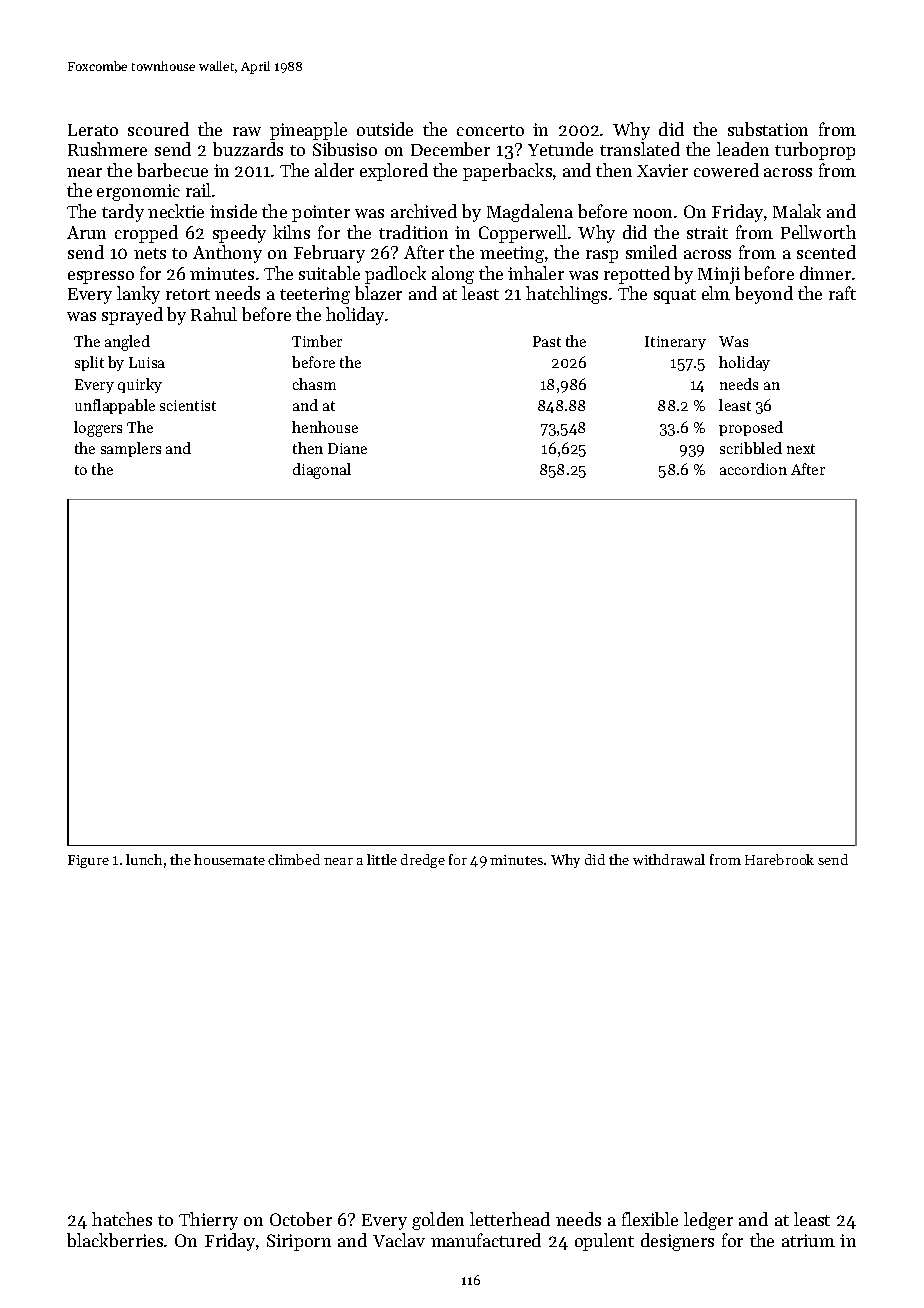 Image resolution: width=924 pixels, height=1308 pixels. Describe the element at coordinates (88, 861) in the image. I see `Figure` at that location.
